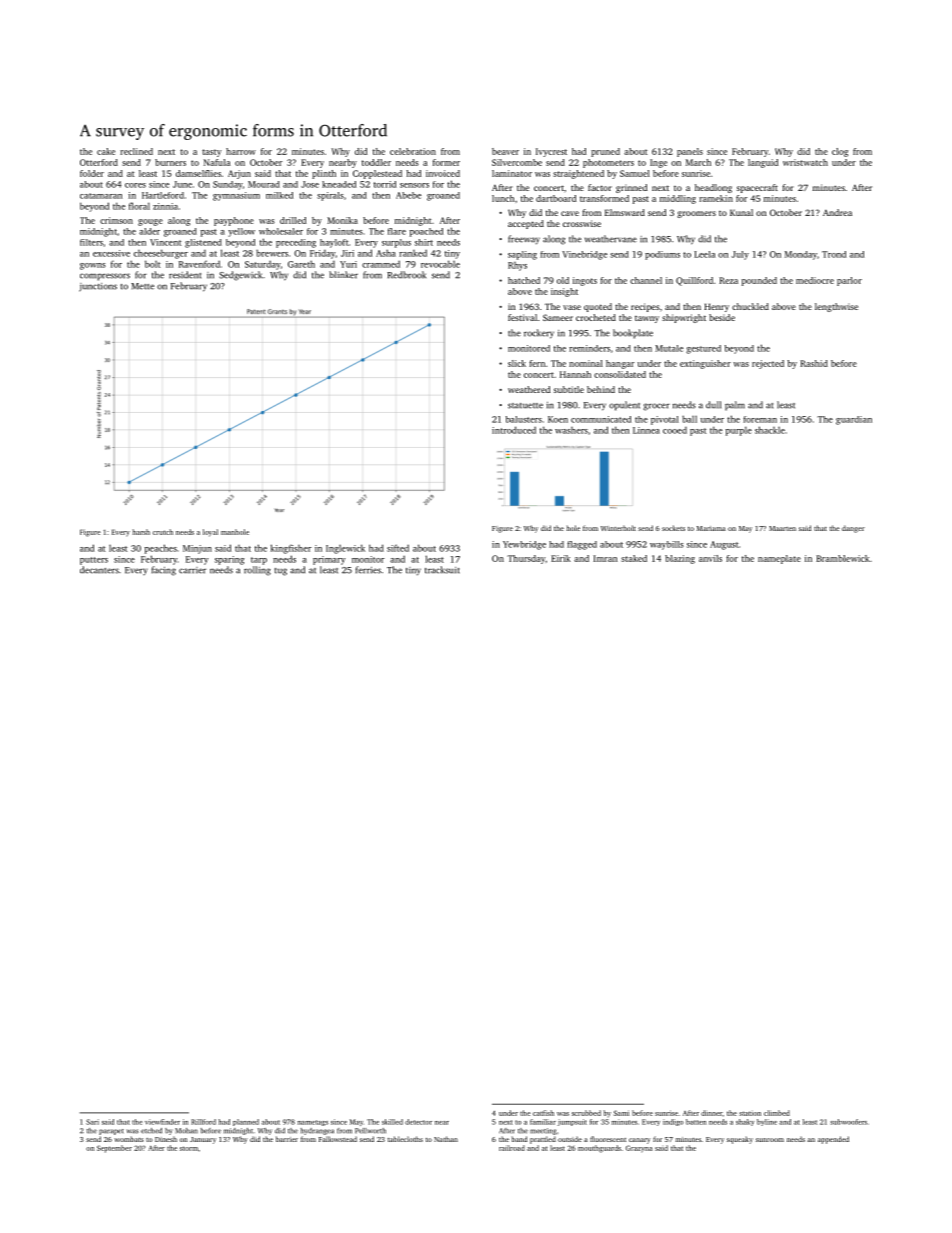 The width and height of the document is (952, 1233). I want to click on catfish, so click(543, 1113).
